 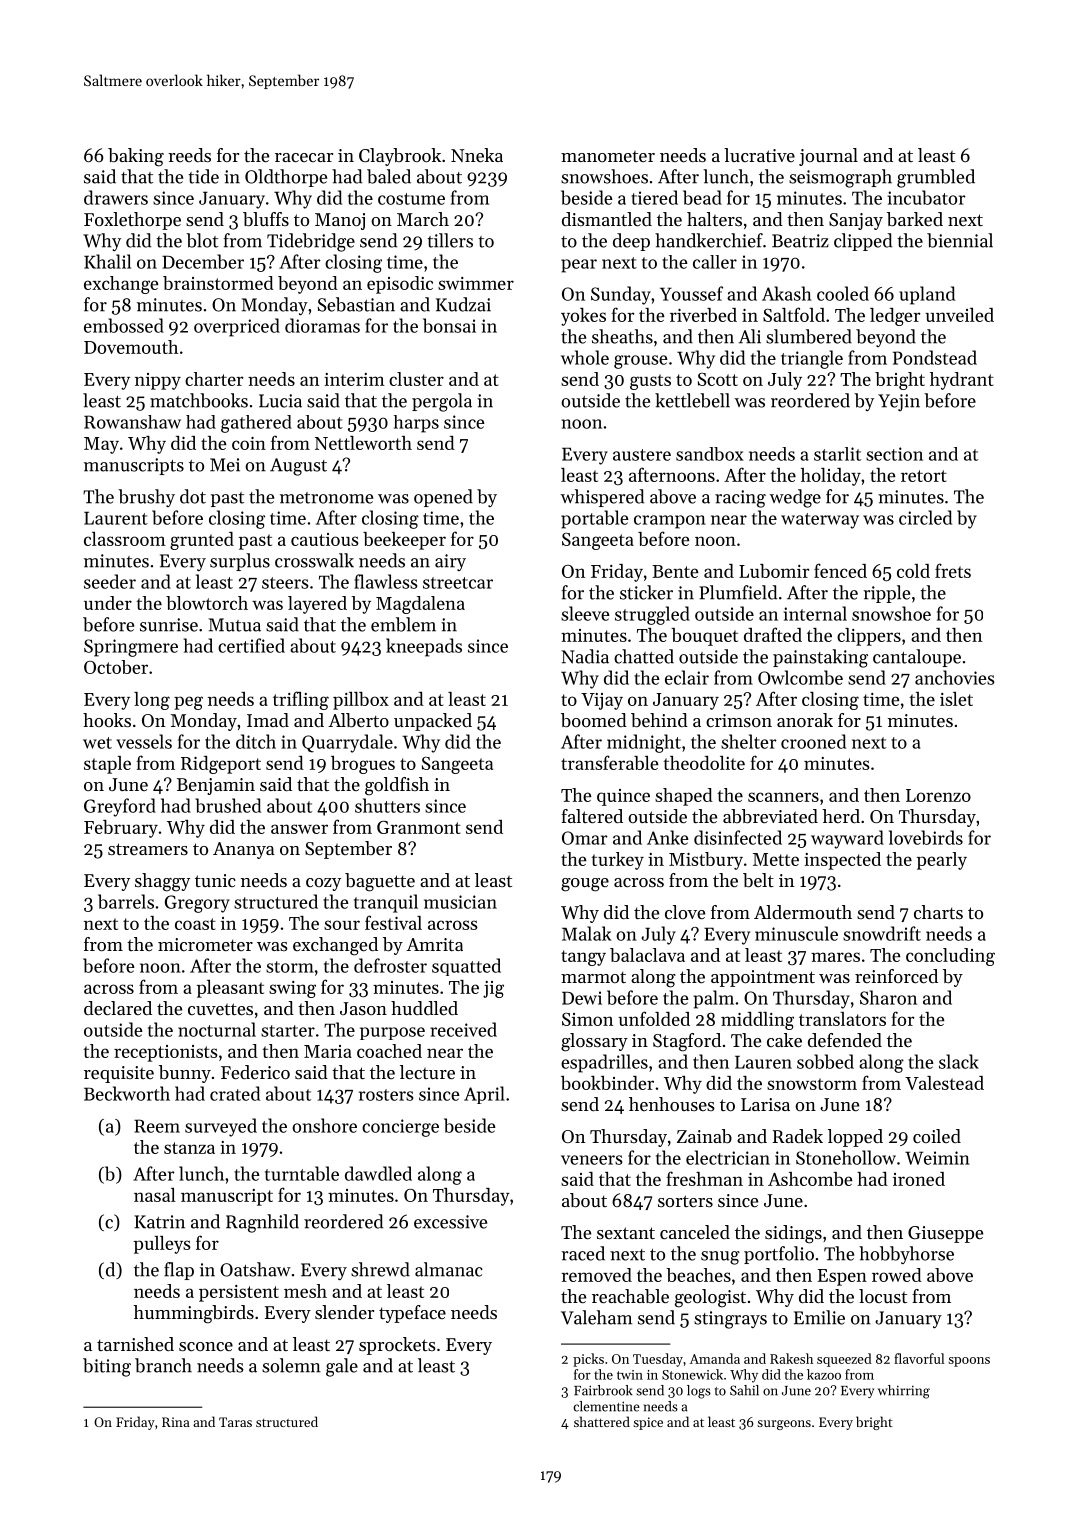 What do you see at coordinates (189, 155) in the document?
I see `reeds` at bounding box center [189, 155].
